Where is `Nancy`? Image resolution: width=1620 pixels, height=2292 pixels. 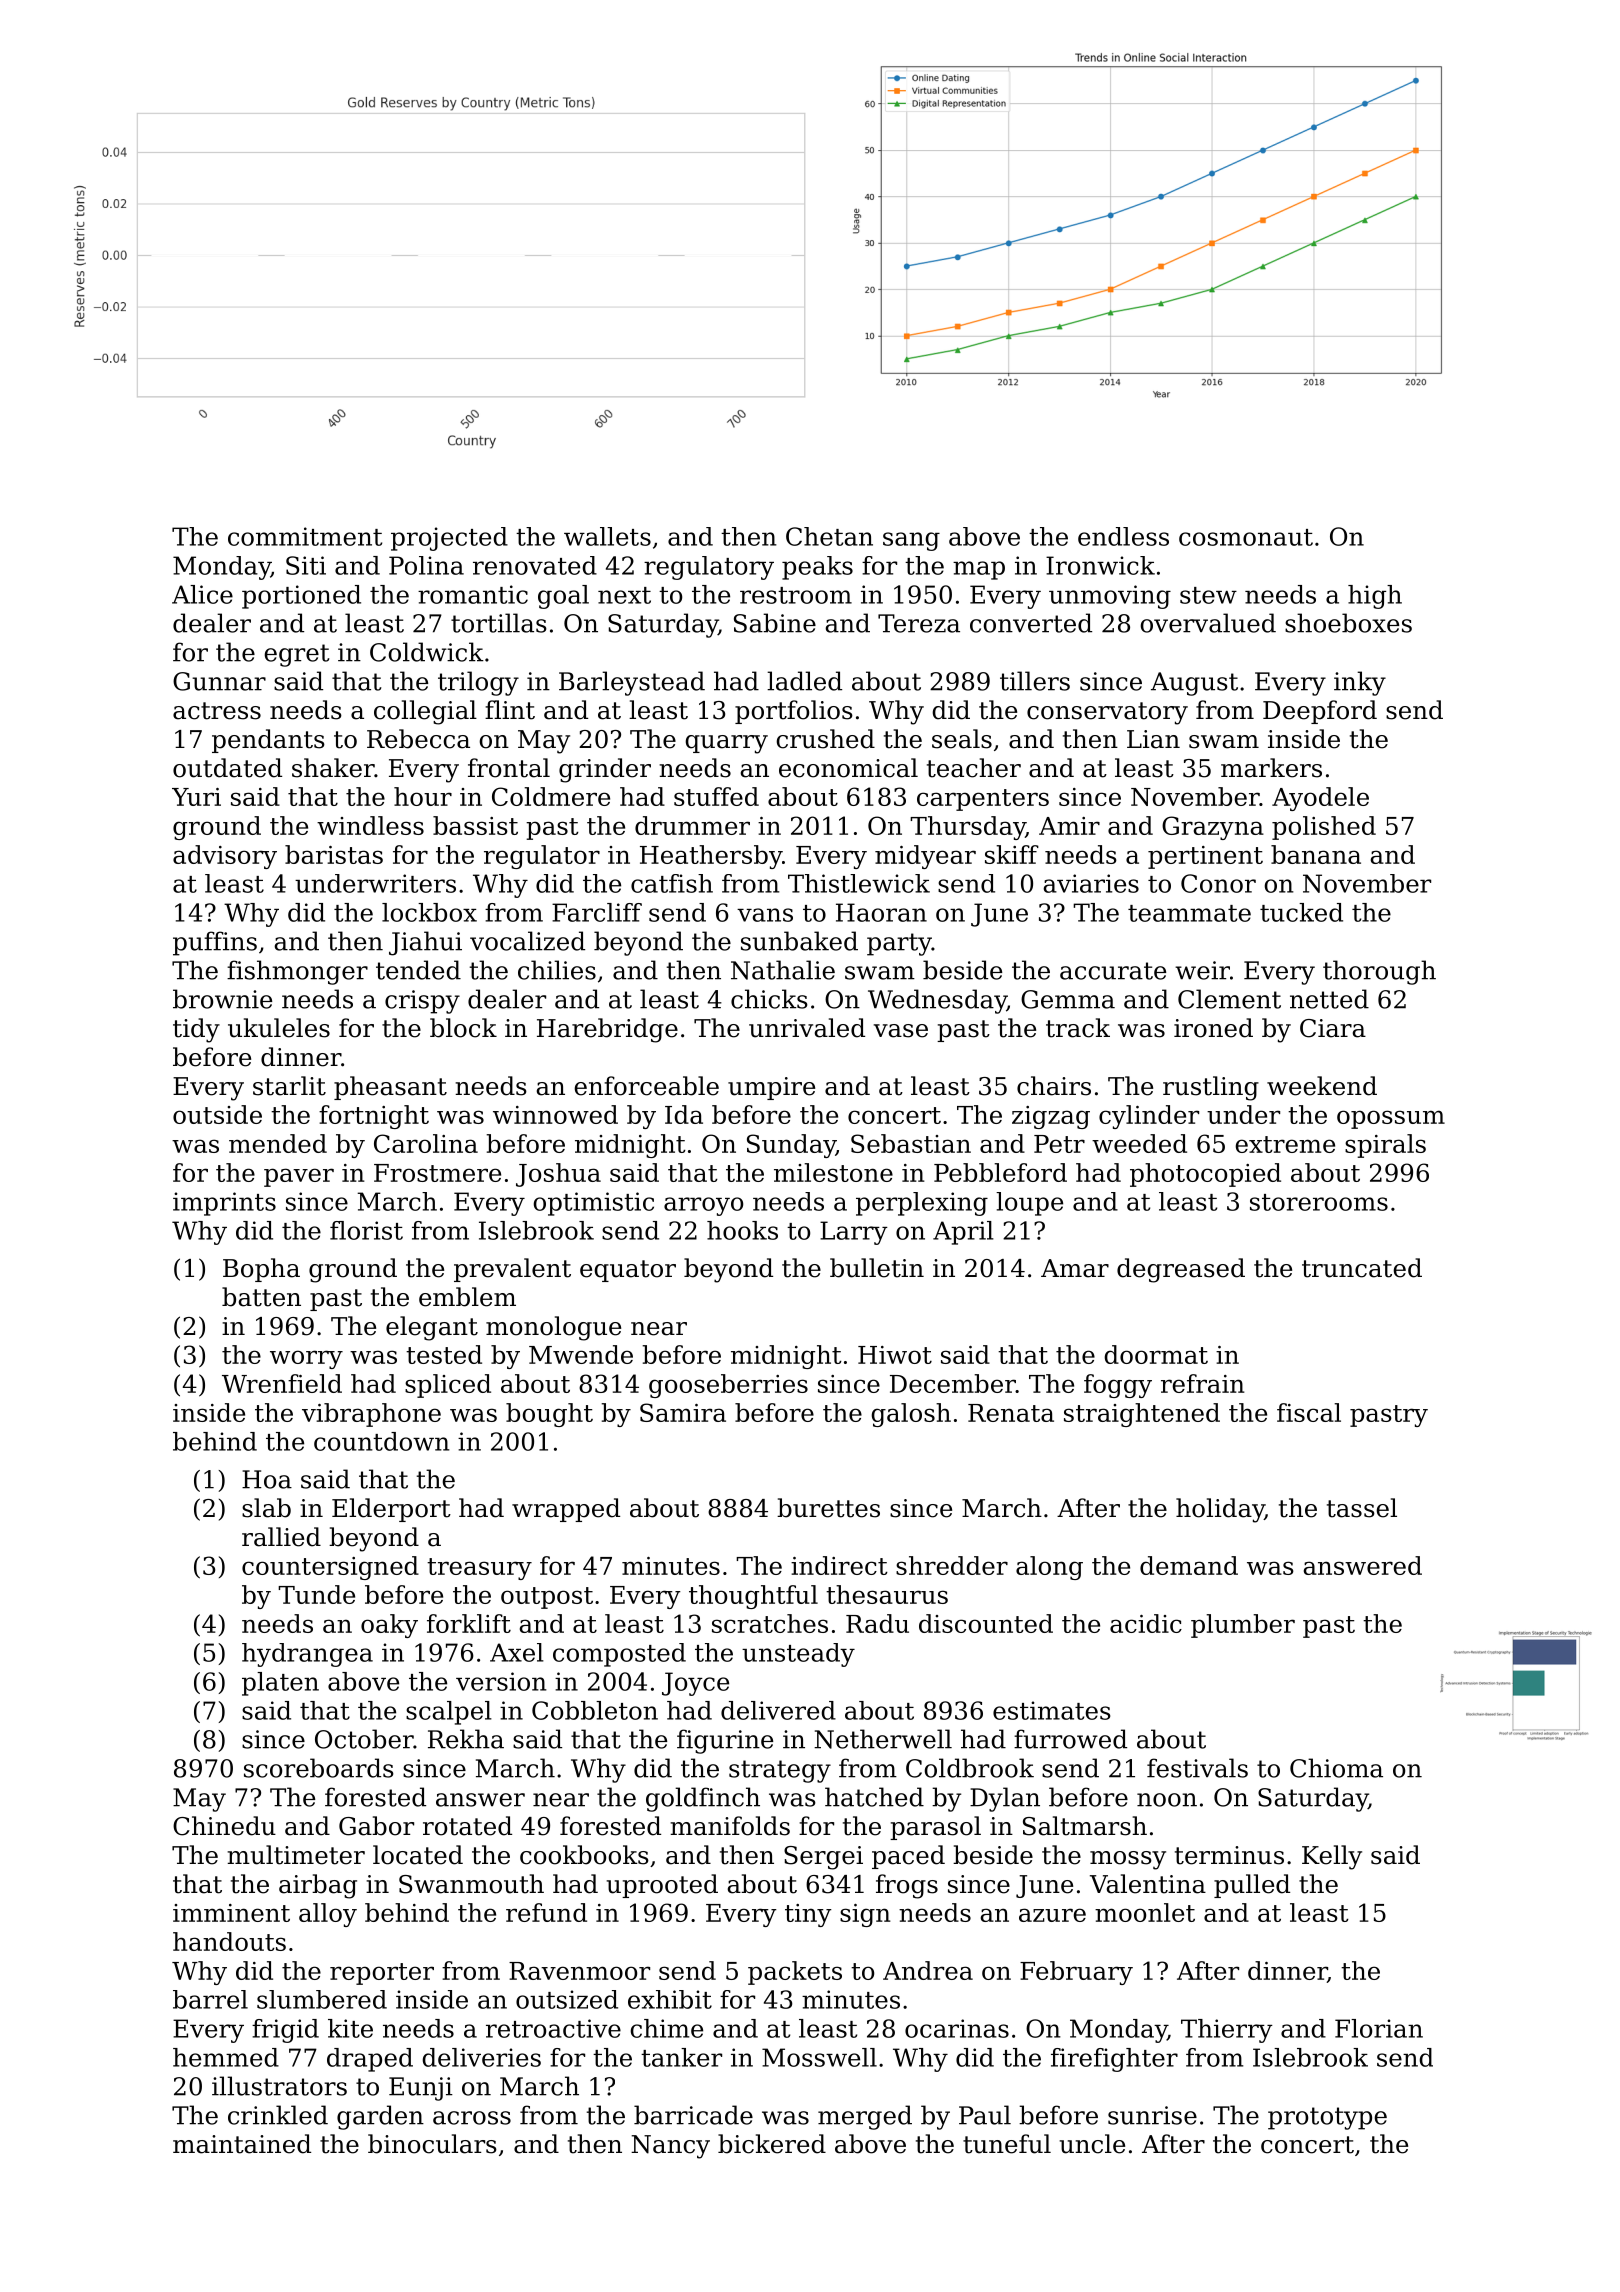
Nancy is located at coordinates (670, 2147).
